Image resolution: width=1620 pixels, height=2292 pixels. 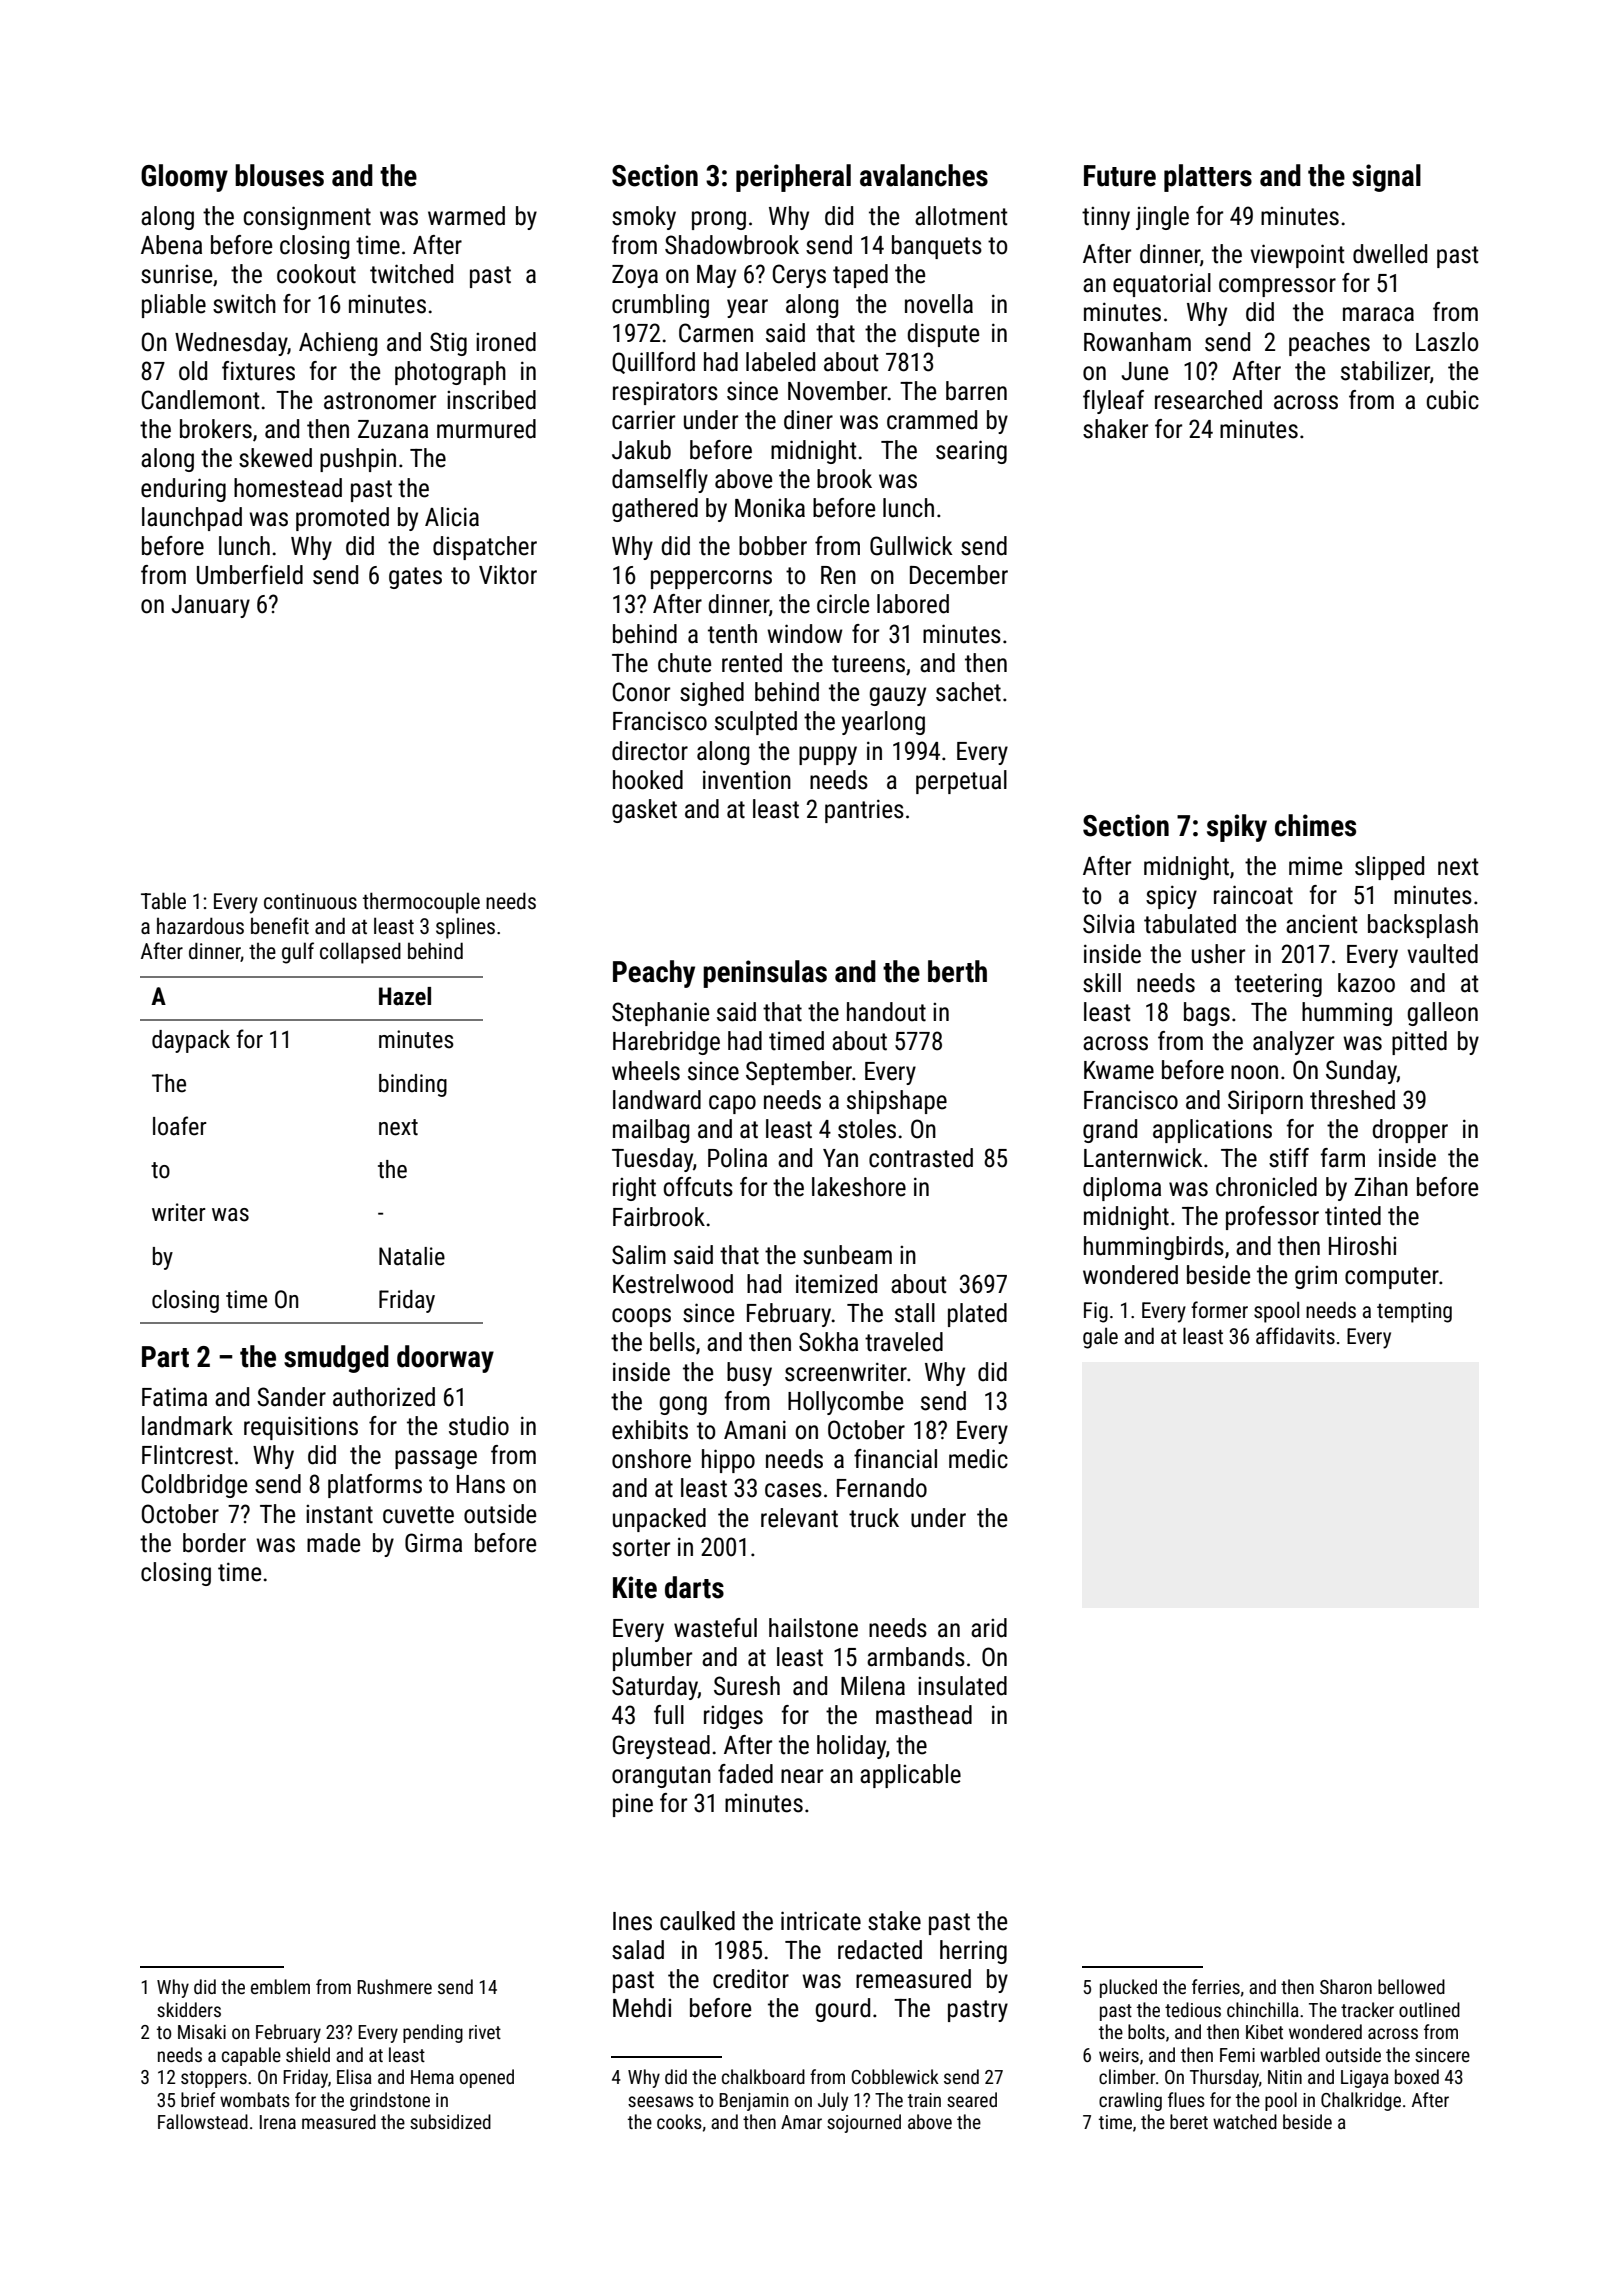 I want to click on chimes, so click(x=1315, y=825).
